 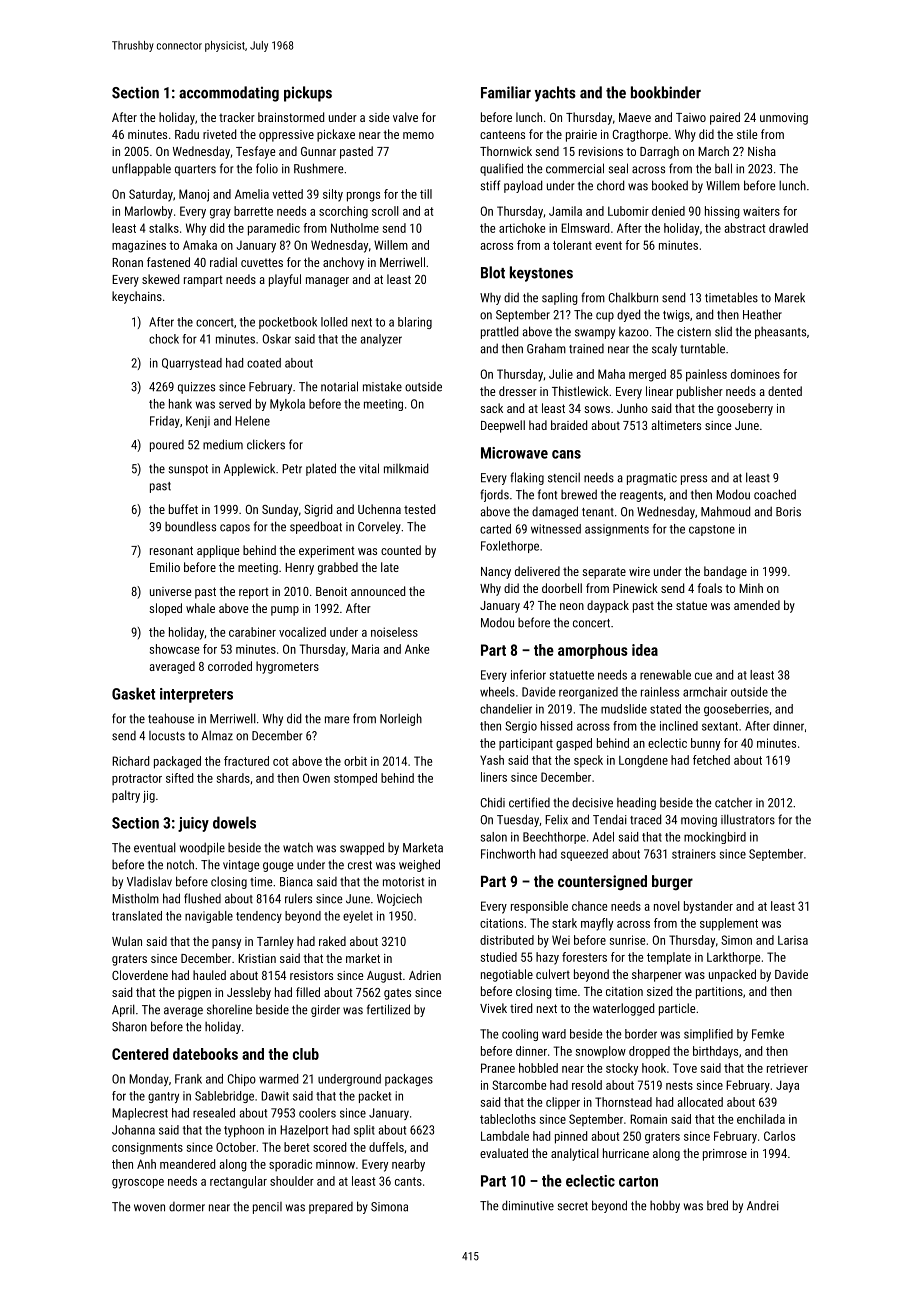 I want to click on milkmaid, so click(x=406, y=468).
